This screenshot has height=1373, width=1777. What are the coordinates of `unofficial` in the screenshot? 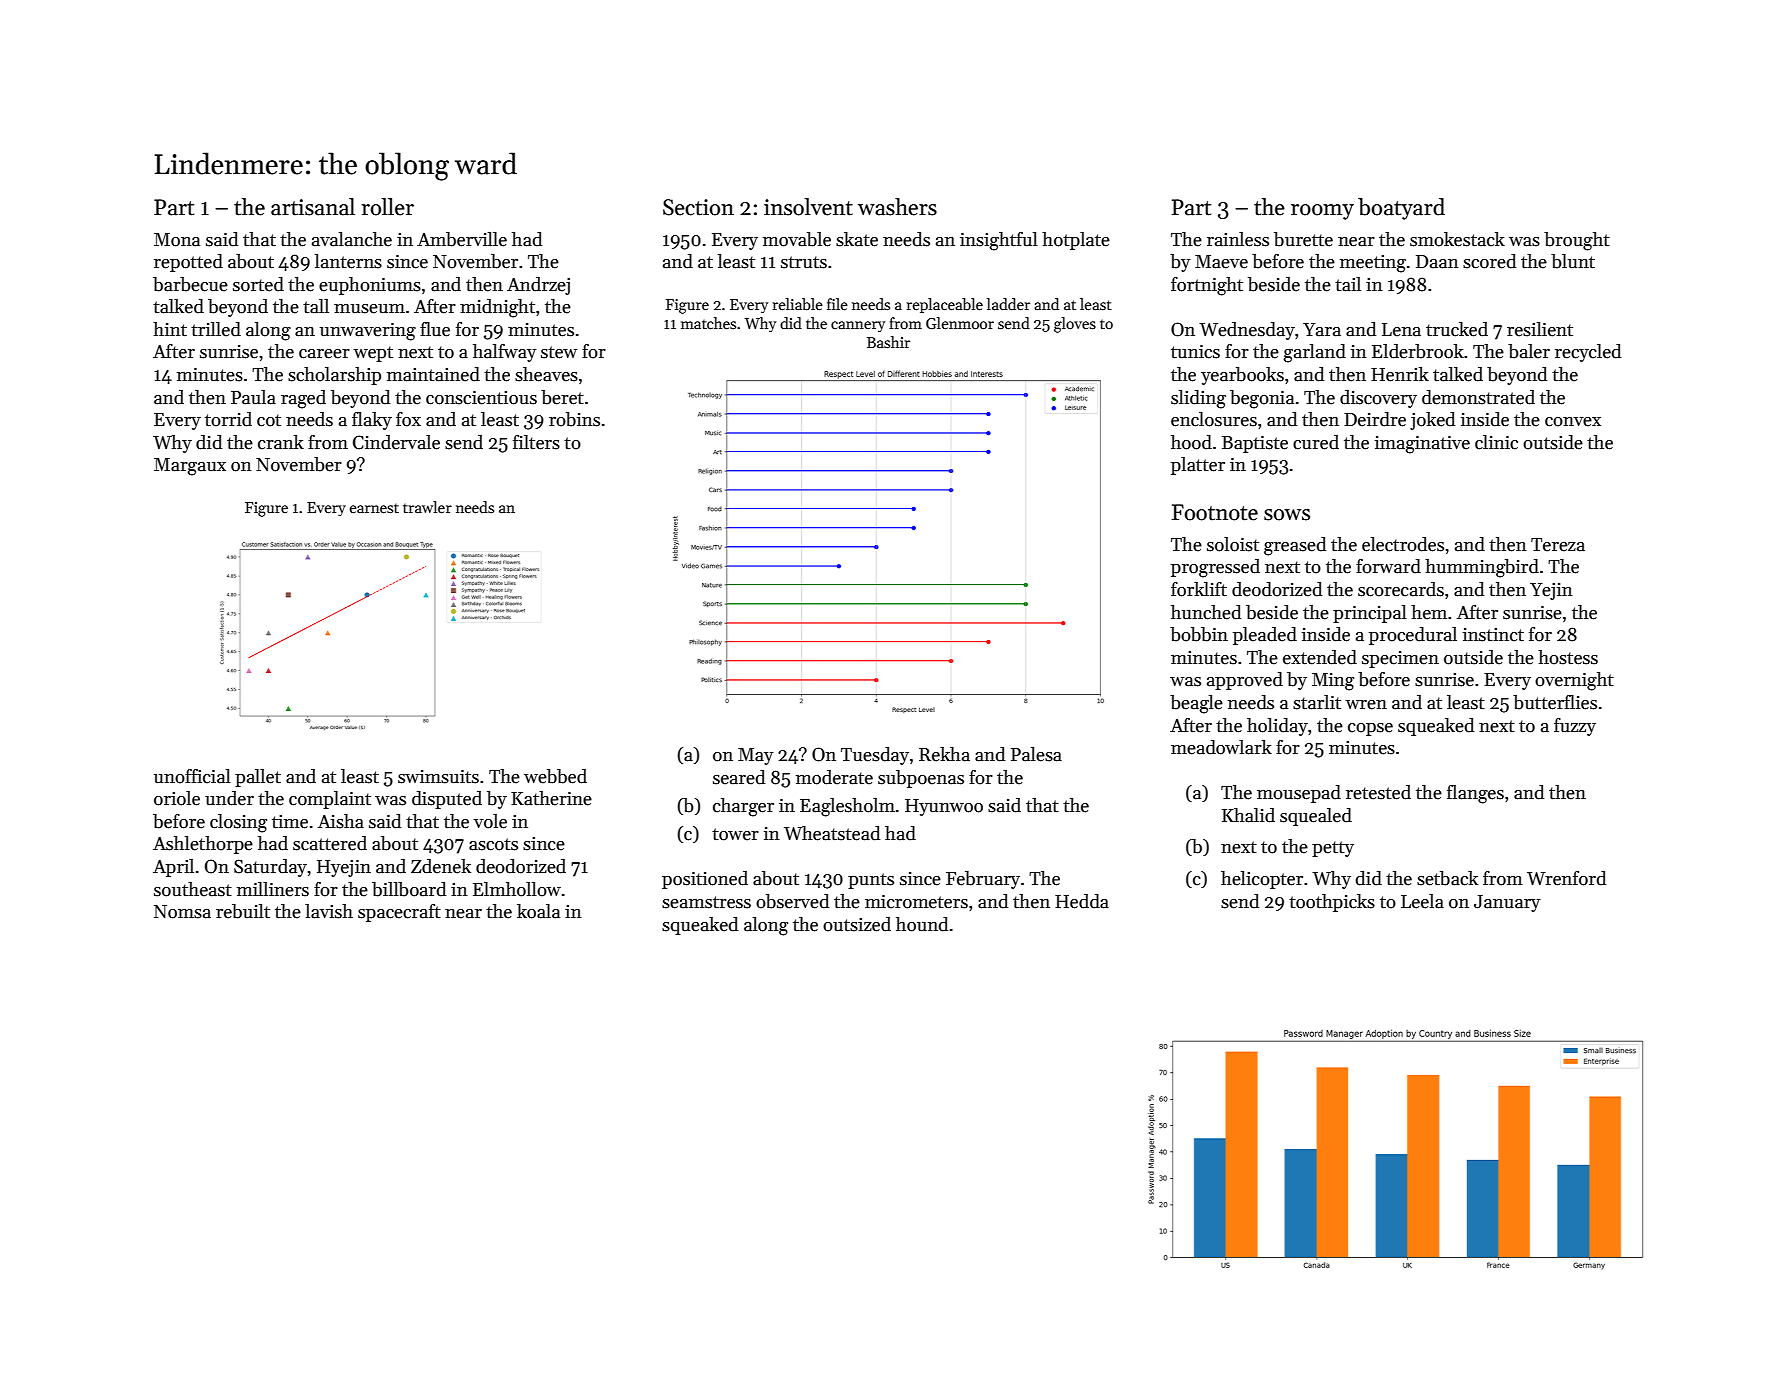 It's located at (192, 776).
